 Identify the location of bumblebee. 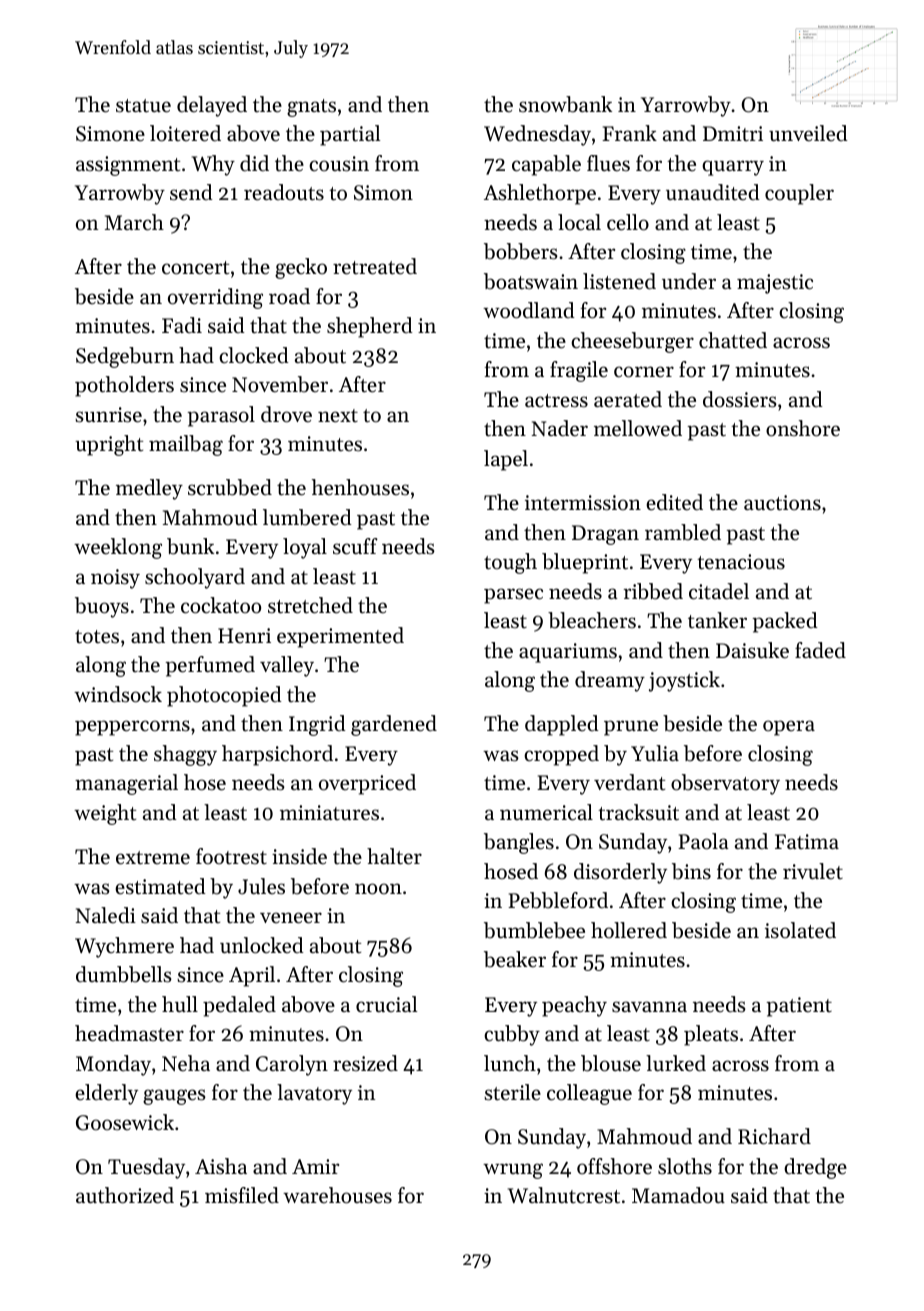
(534, 930).
